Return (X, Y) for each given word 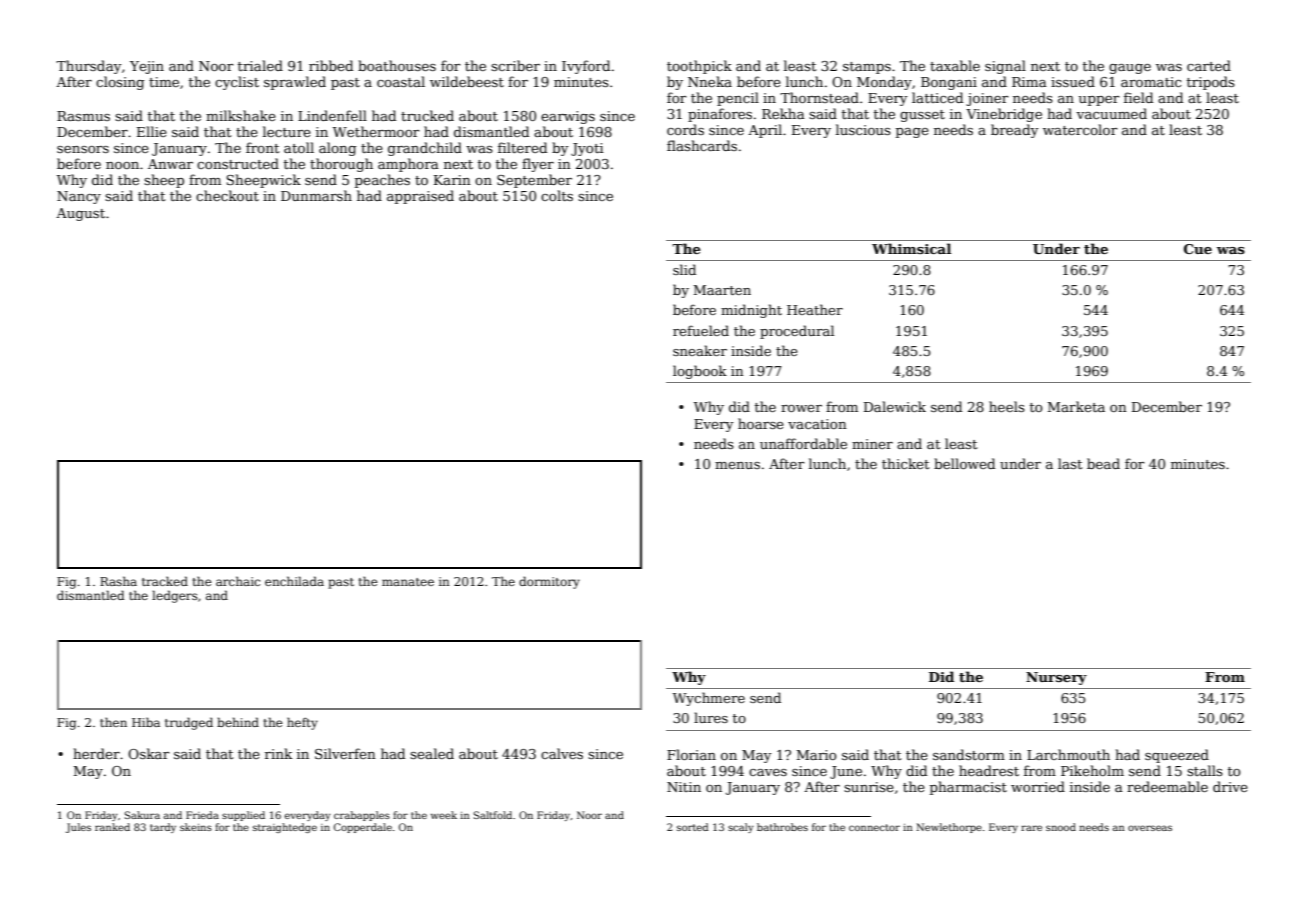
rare (1031, 828)
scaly (741, 828)
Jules (78, 828)
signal (1005, 67)
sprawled (295, 83)
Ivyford (586, 67)
